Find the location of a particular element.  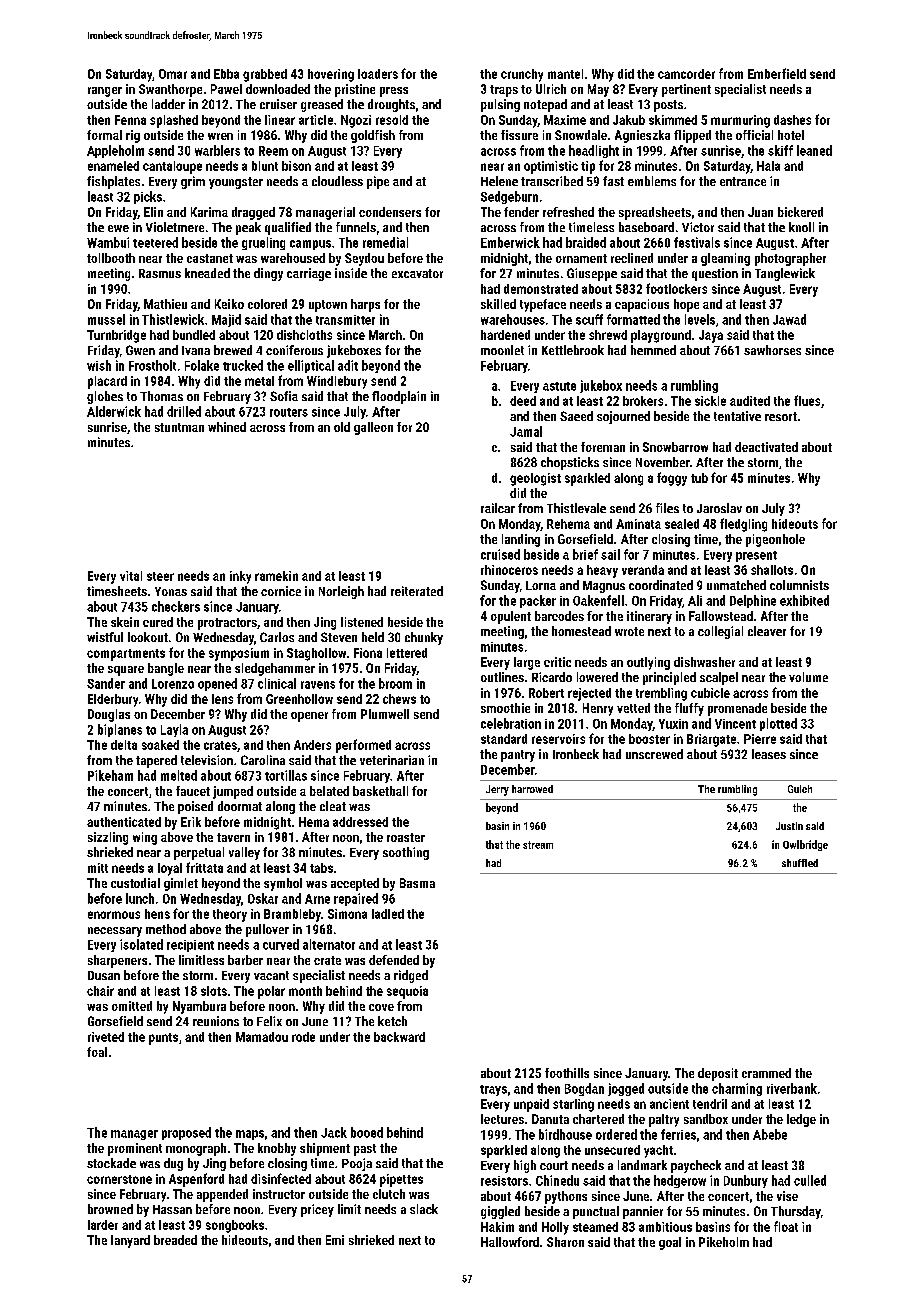

flues is located at coordinates (807, 400).
